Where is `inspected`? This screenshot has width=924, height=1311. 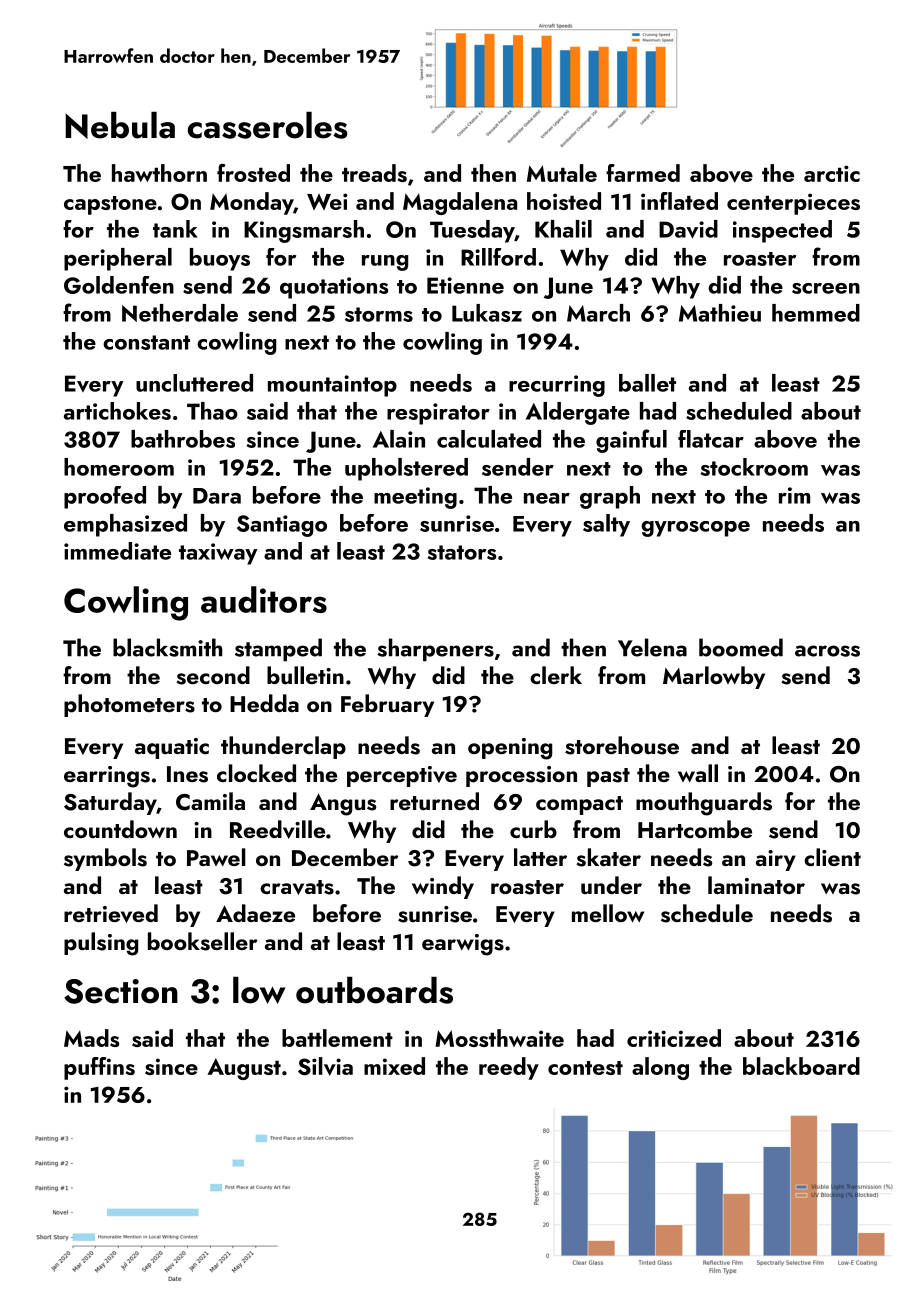 inspected is located at coordinates (782, 231).
